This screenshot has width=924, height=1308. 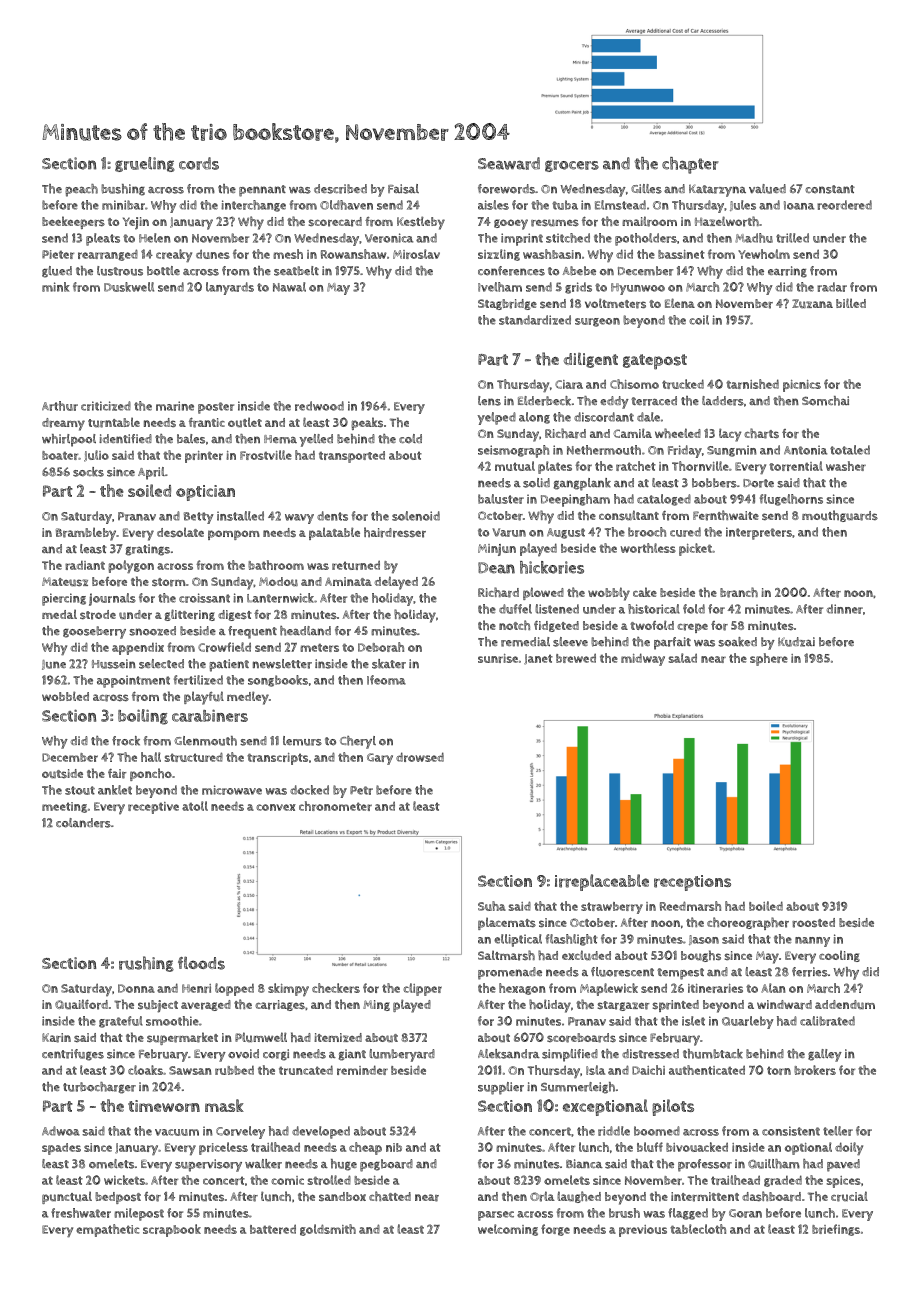 What do you see at coordinates (340, 189) in the screenshot?
I see `described` at bounding box center [340, 189].
